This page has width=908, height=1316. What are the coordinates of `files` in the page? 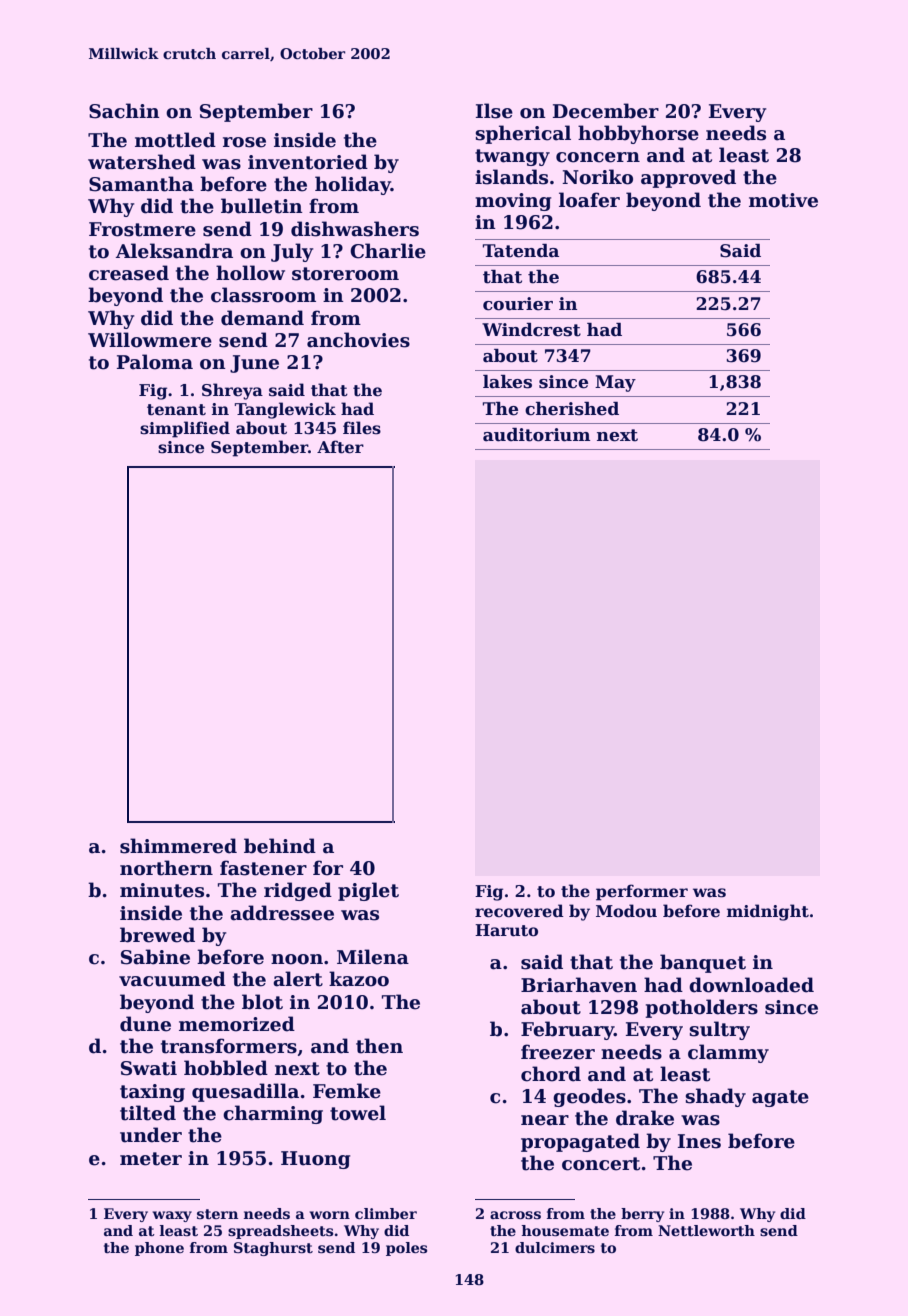 It's located at (362, 428).
